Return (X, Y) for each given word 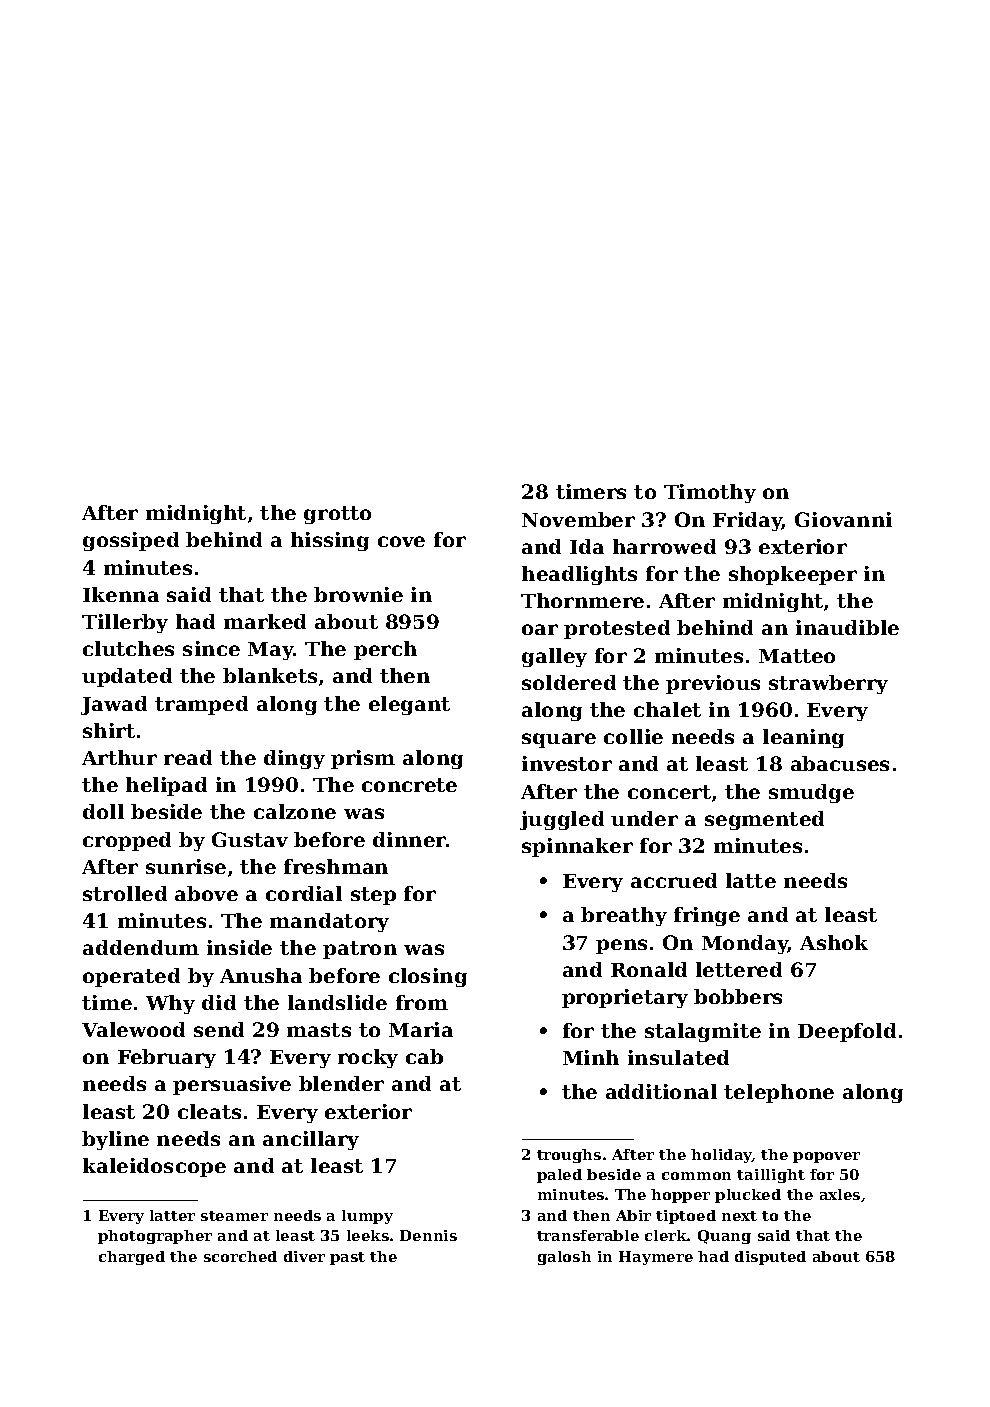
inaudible (847, 627)
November (578, 519)
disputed (770, 1258)
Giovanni (843, 519)
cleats (209, 1111)
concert (669, 792)
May (271, 651)
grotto (337, 515)
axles (840, 1194)
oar (540, 629)
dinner (409, 839)
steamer (234, 1216)
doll (103, 811)
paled (559, 1176)
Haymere (656, 1258)
